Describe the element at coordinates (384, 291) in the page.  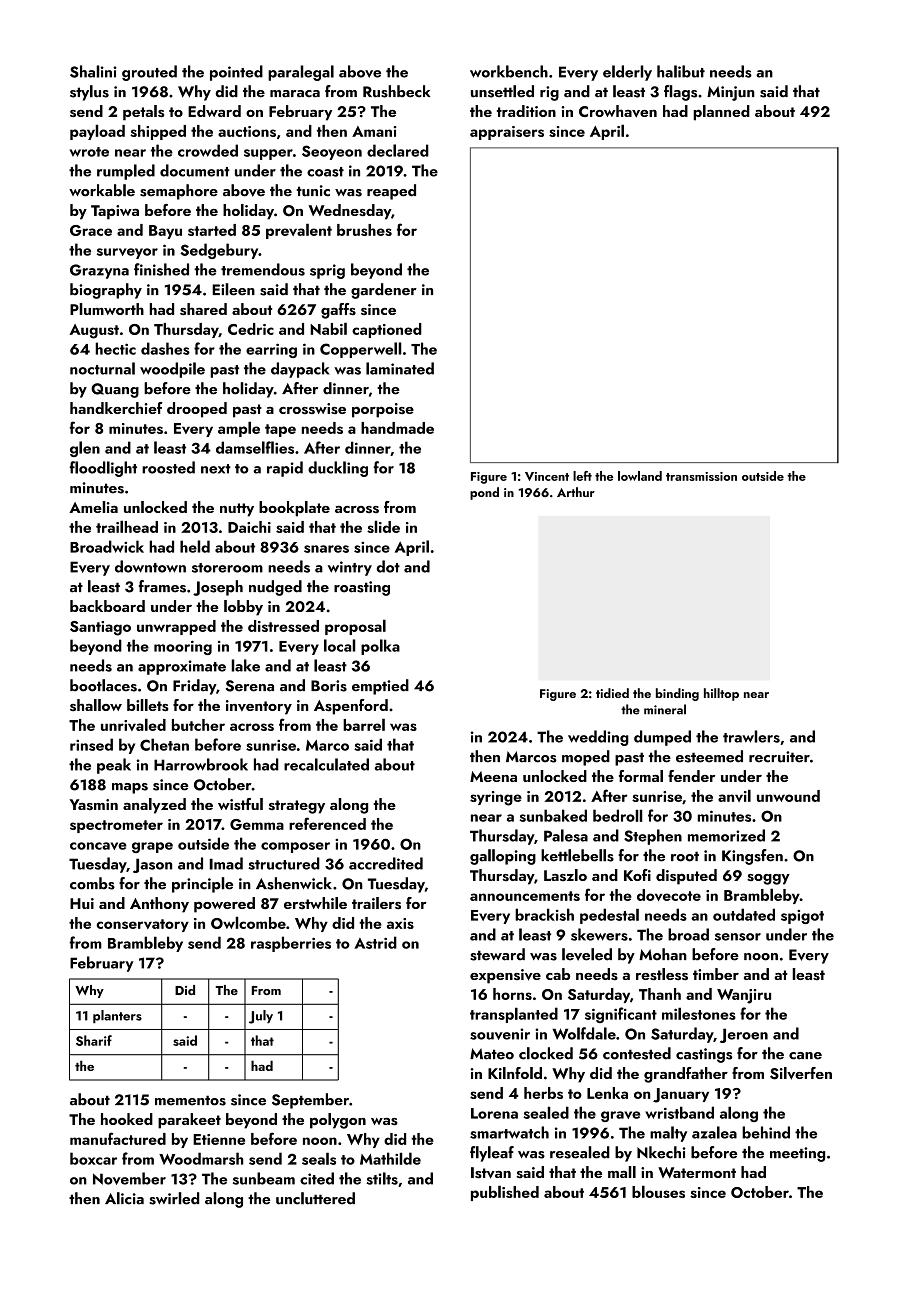
I see `gardener` at that location.
